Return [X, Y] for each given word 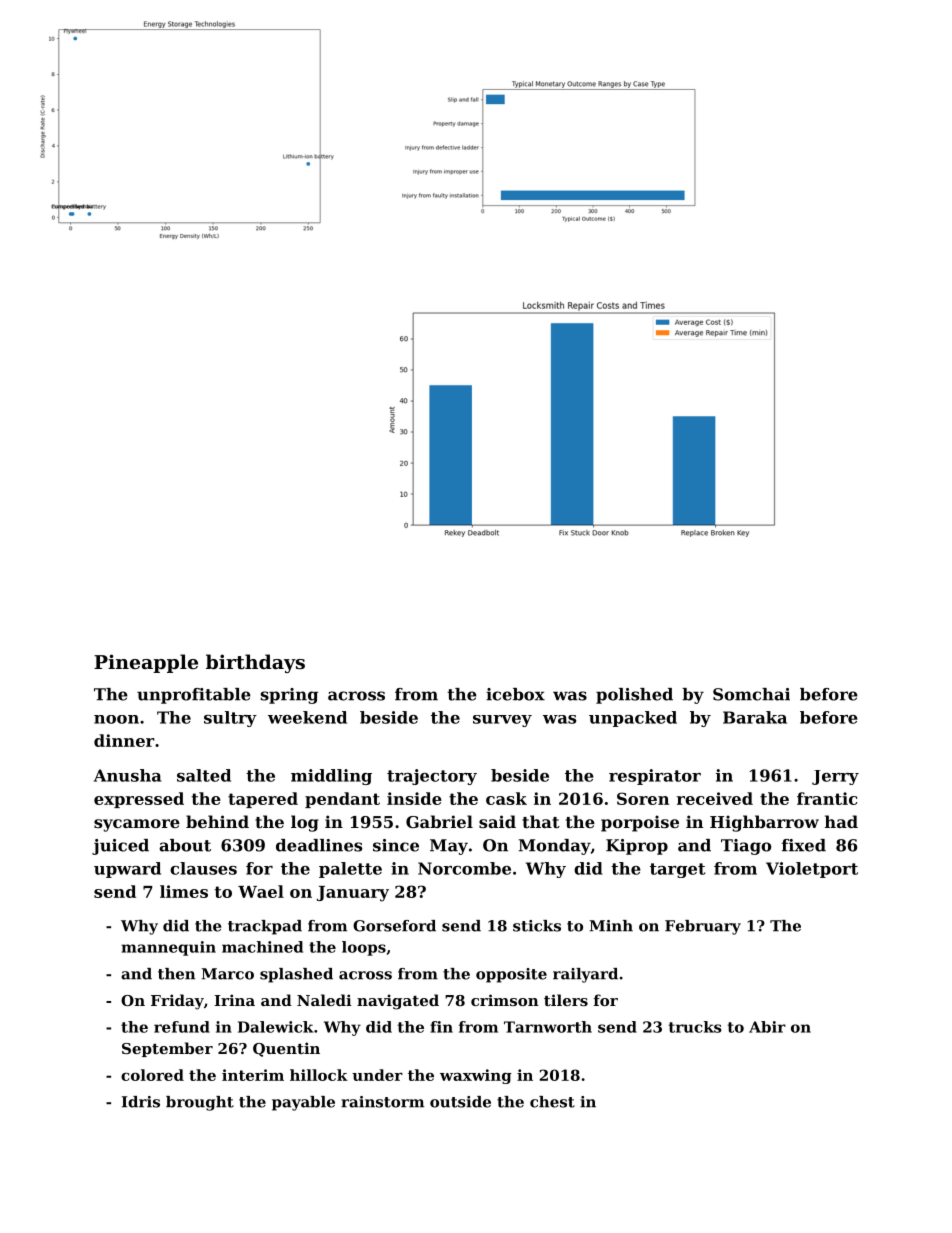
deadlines [319, 845]
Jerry [835, 777]
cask [506, 798]
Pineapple [146, 663]
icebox [515, 694]
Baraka [755, 717]
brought [200, 1103]
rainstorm [382, 1102]
